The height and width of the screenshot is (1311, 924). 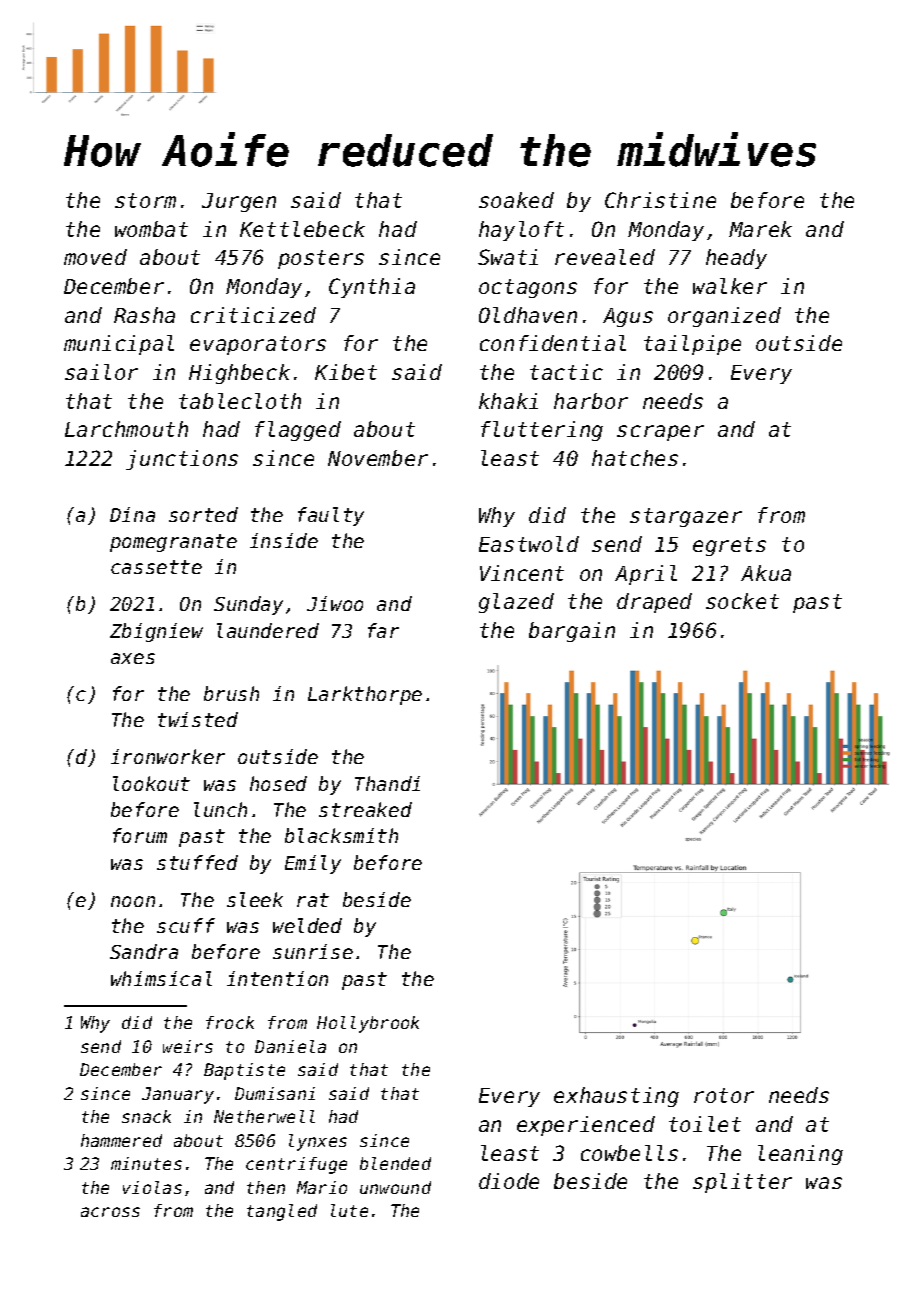 What do you see at coordinates (197, 862) in the screenshot?
I see `stuffed` at bounding box center [197, 862].
